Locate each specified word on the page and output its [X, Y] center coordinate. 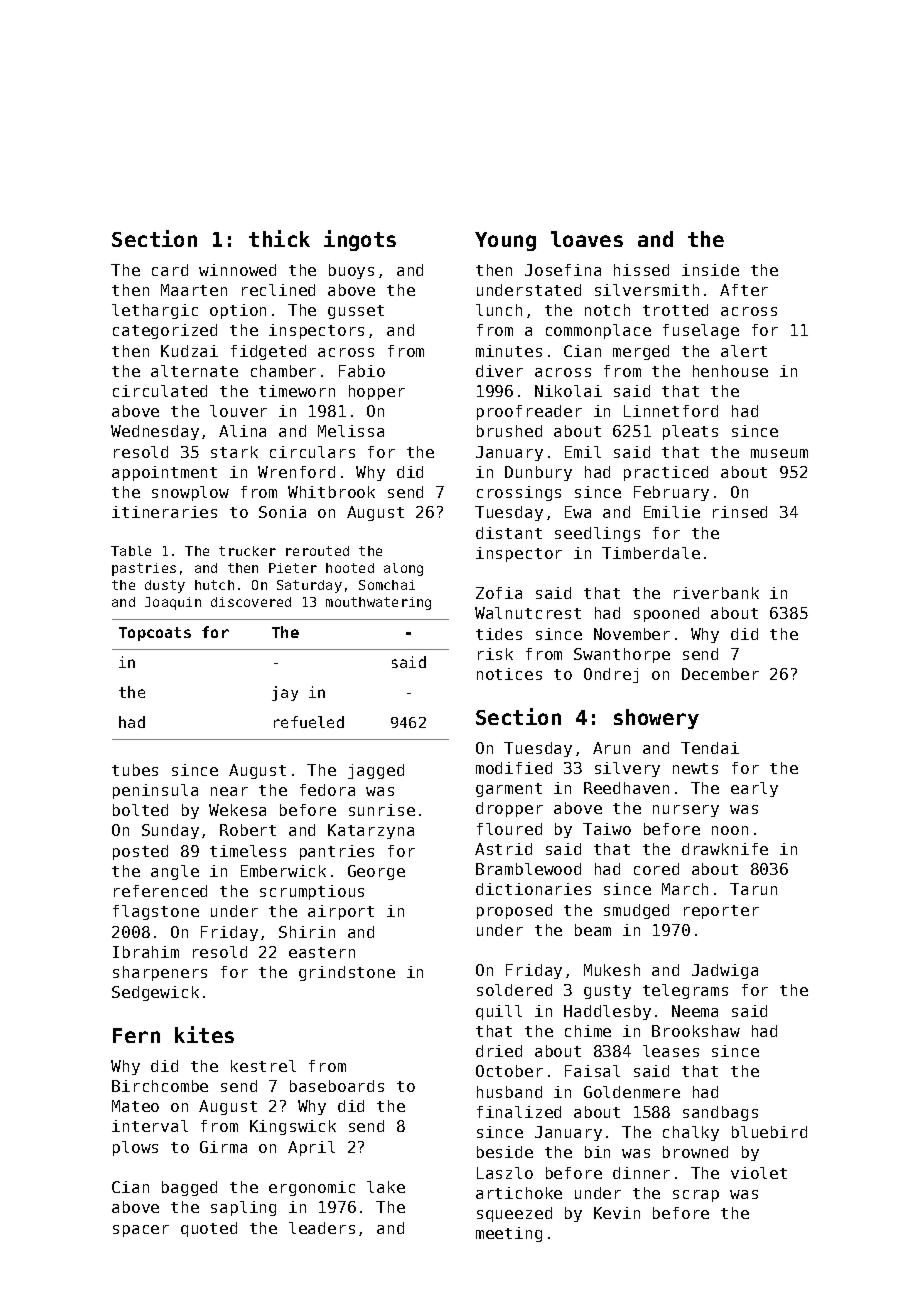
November [632, 634]
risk [495, 654]
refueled [309, 722]
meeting [509, 1234]
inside [710, 270]
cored [656, 869]
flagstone [156, 912]
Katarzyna [371, 831]
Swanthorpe [622, 655]
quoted [209, 1229]
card [170, 270]
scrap [696, 1196]
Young [505, 241]
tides [499, 634]
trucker [247, 551]
